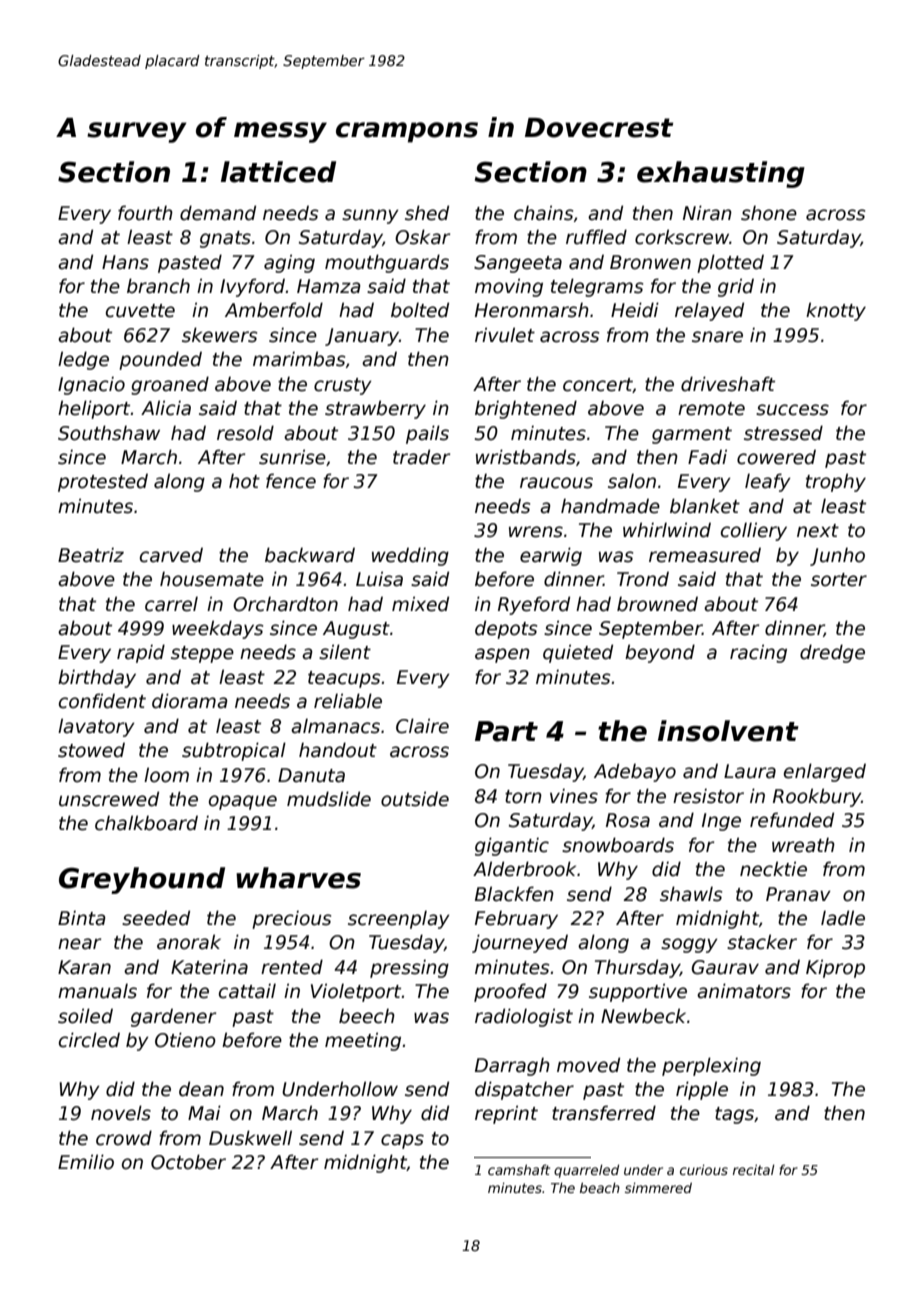 Image resolution: width=924 pixels, height=1308 pixels. I want to click on Alicia, so click(166, 408).
